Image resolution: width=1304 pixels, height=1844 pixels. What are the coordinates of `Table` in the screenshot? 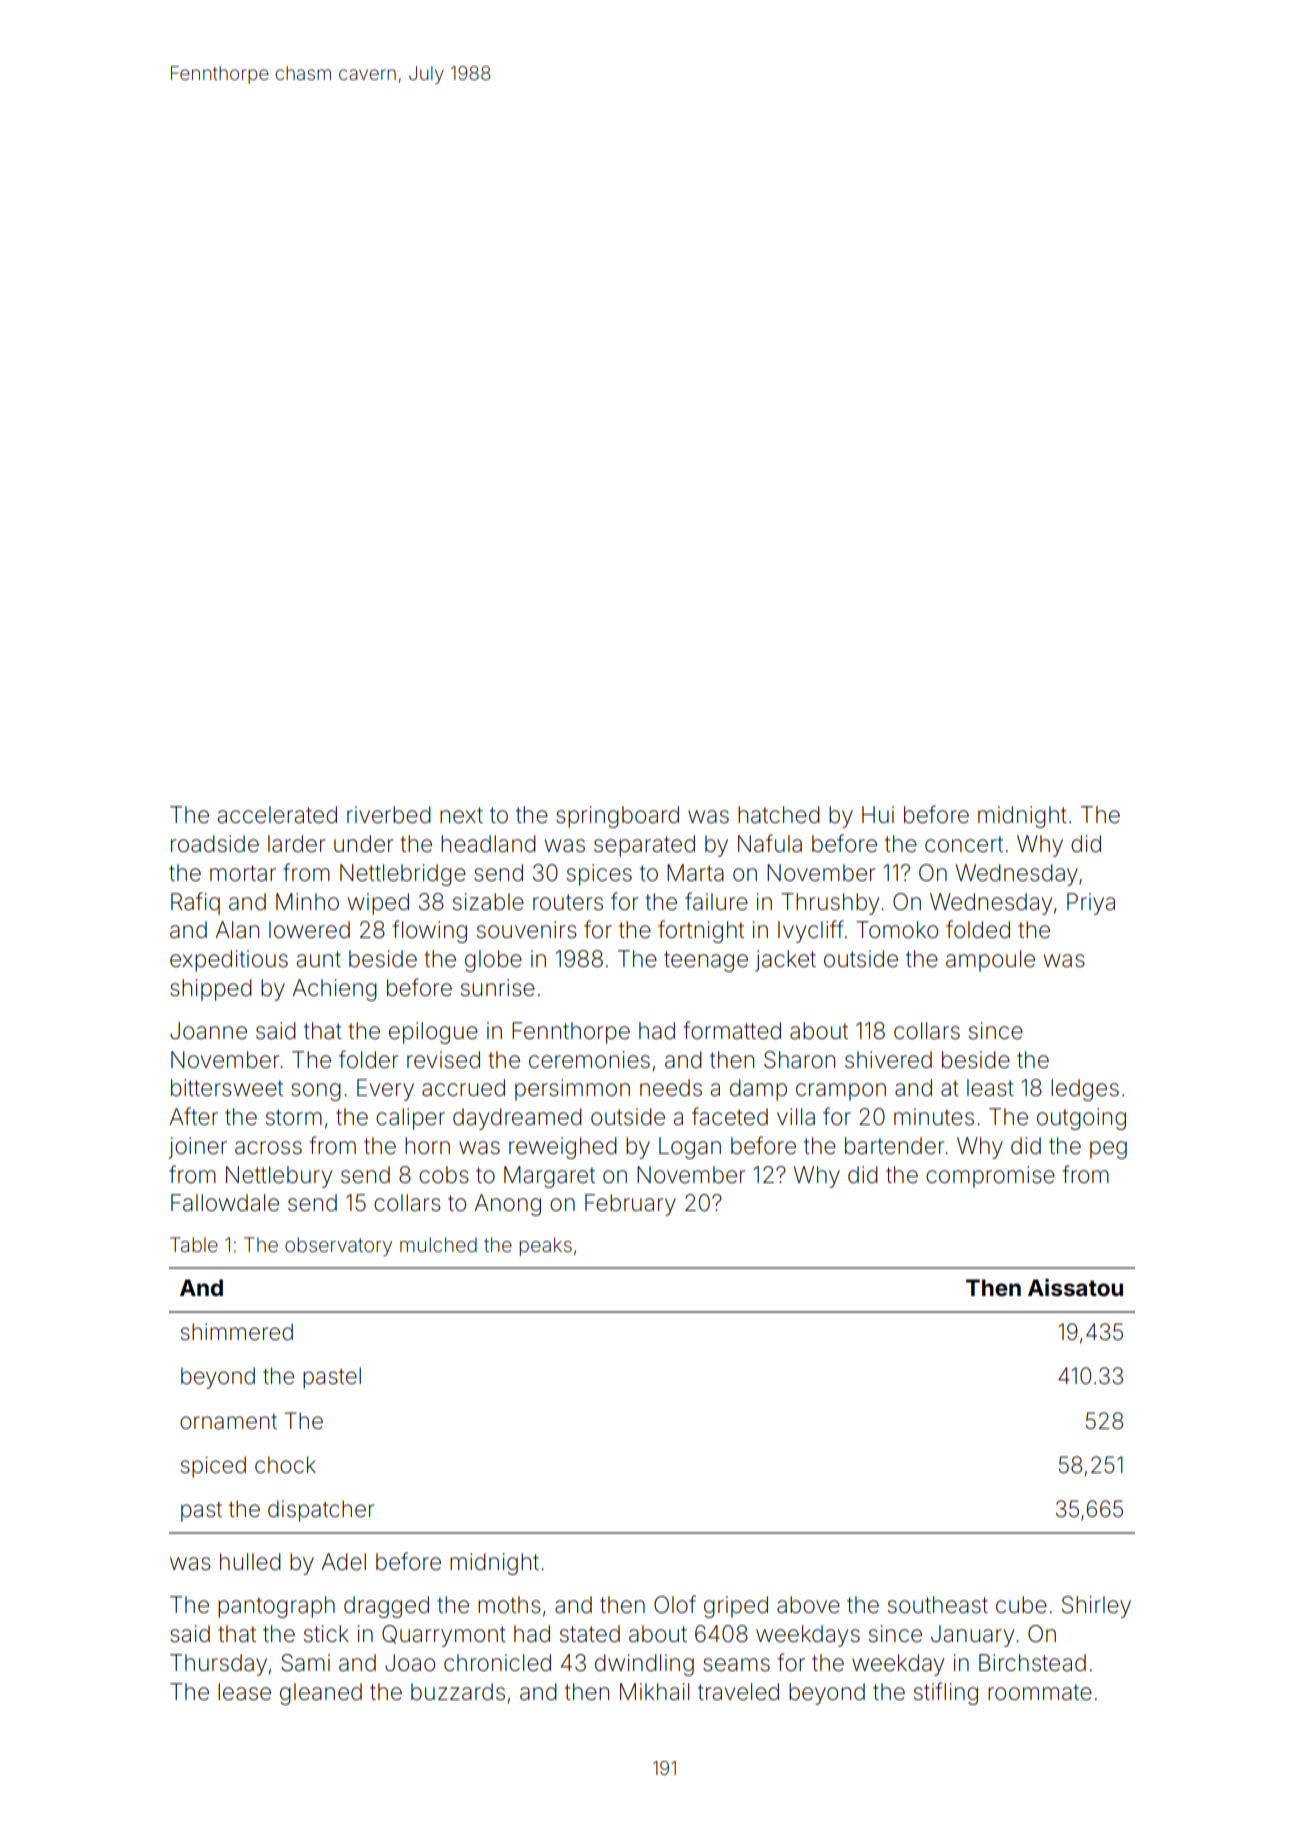 It's located at (194, 1244).
